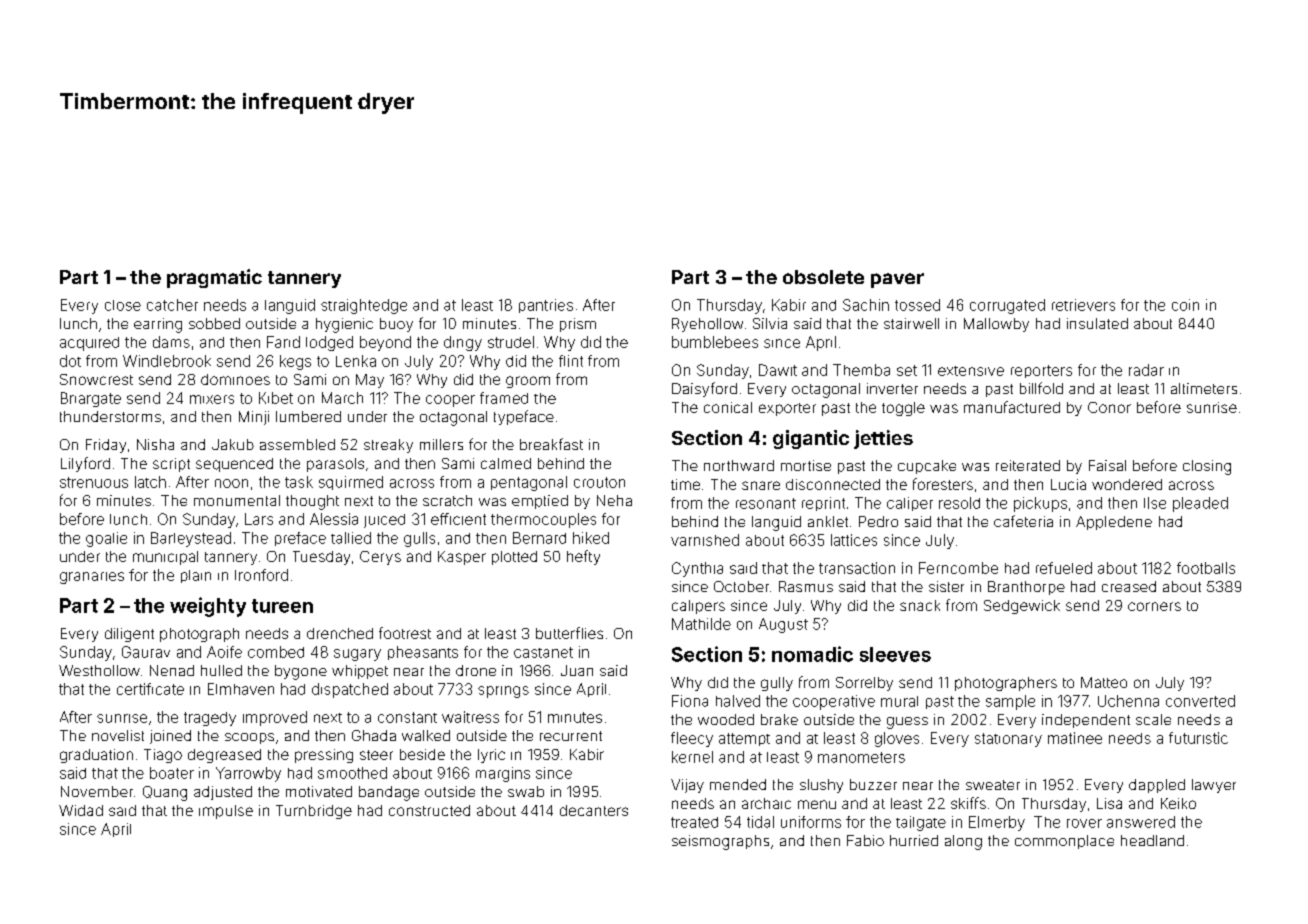 The image size is (1308, 924). I want to click on flint, so click(571, 361).
